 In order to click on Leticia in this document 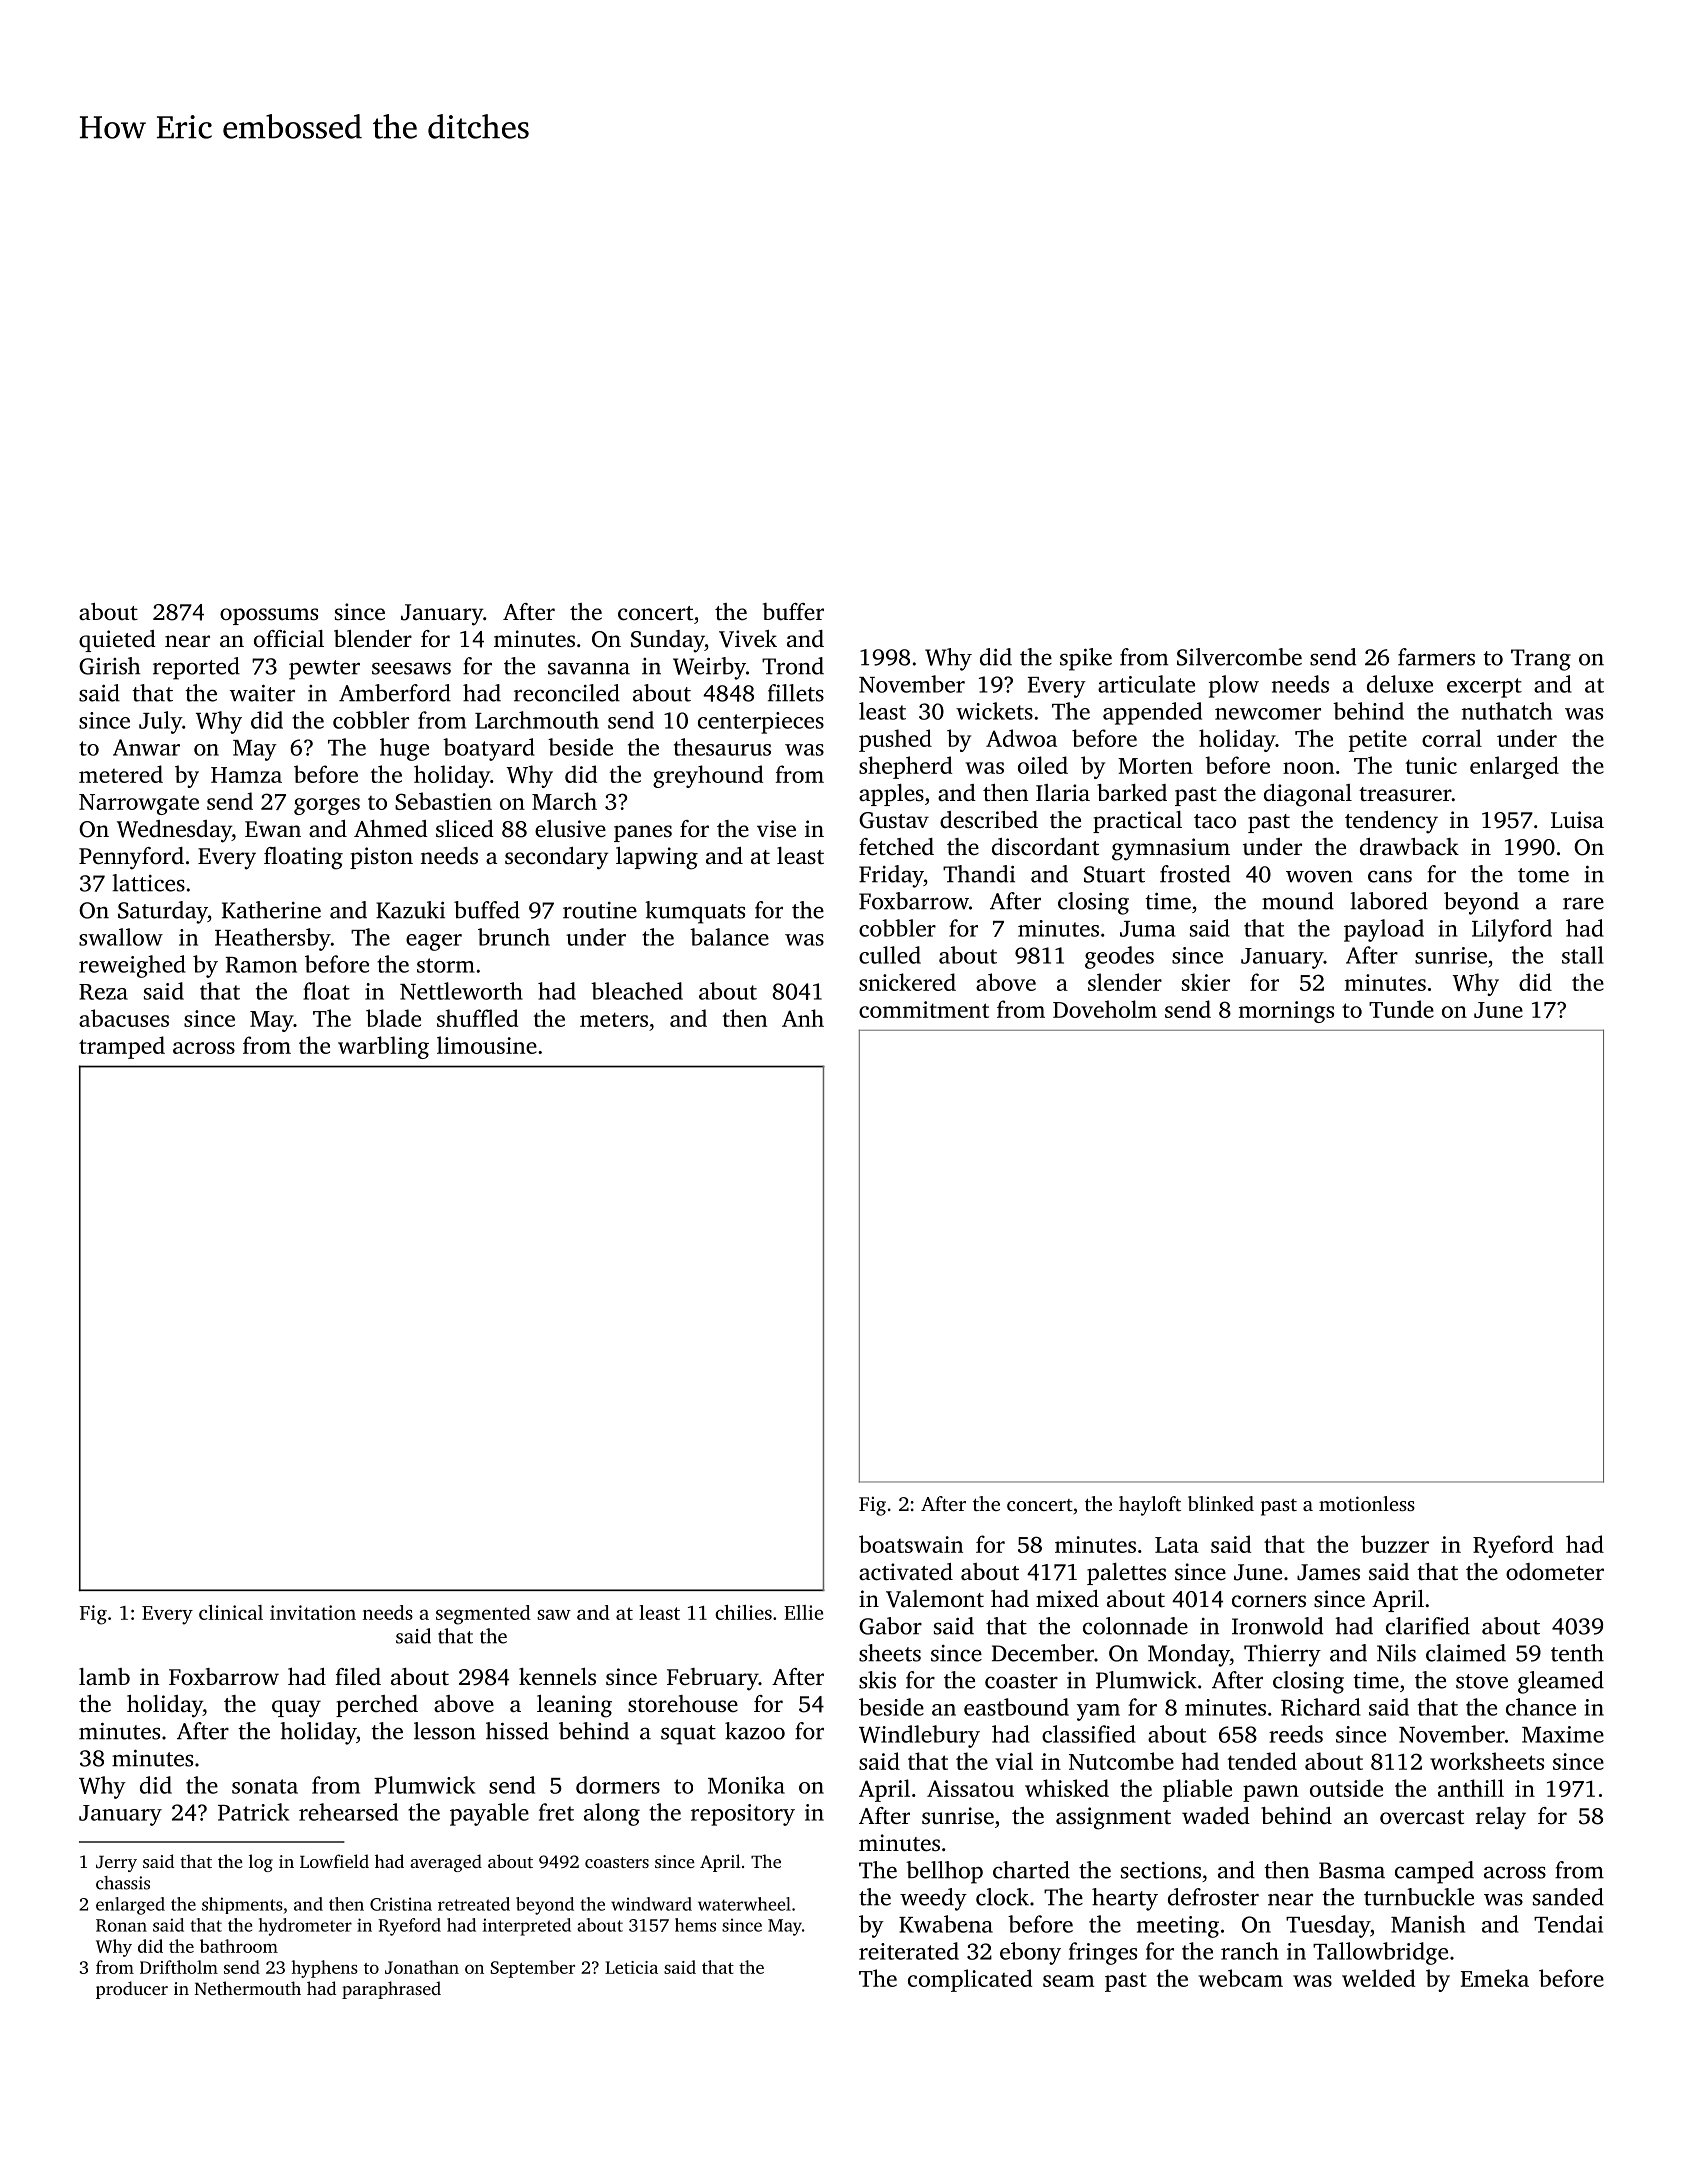, I will do `click(631, 1967)`.
